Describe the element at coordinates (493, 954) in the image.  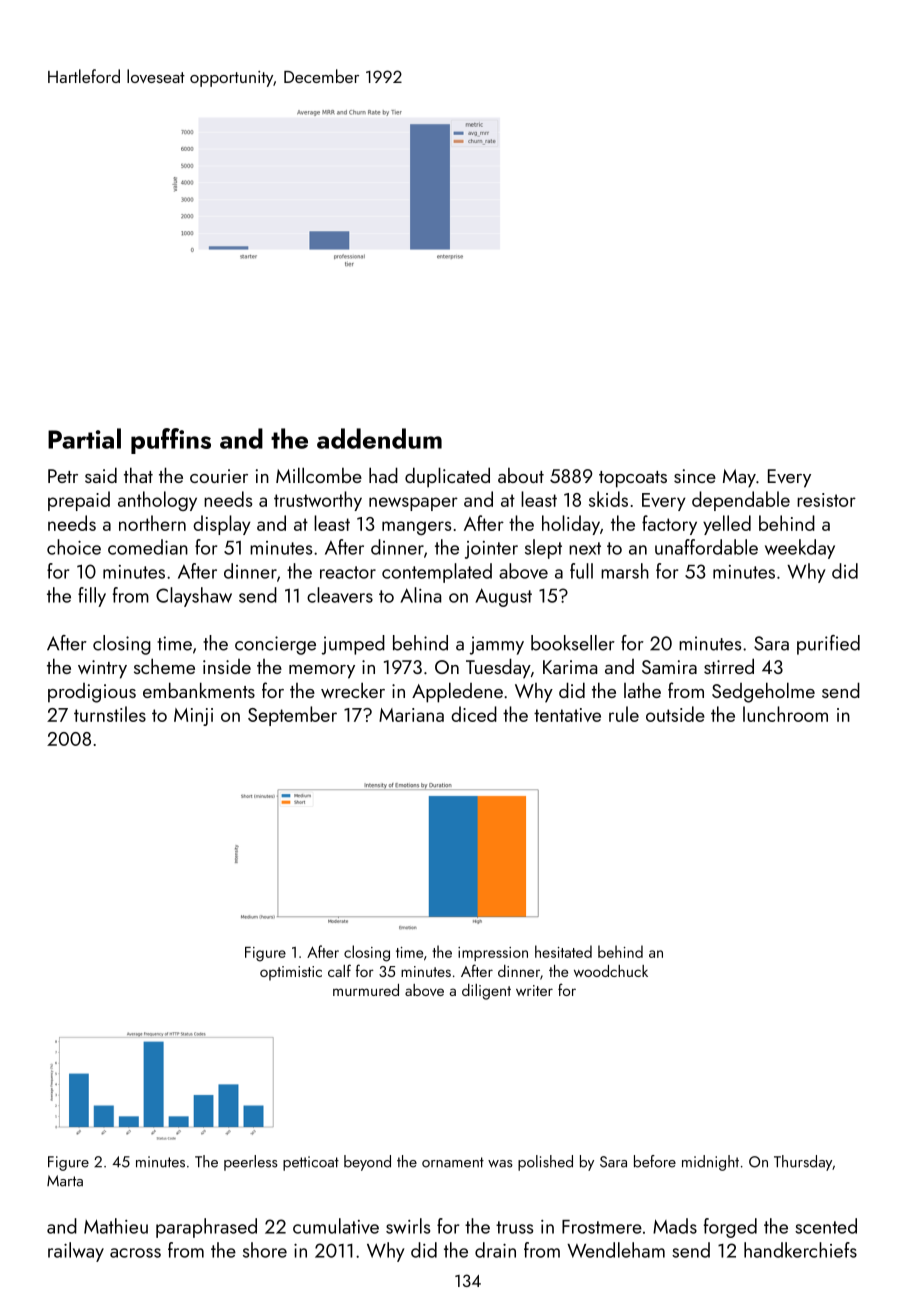
I see `impression` at that location.
